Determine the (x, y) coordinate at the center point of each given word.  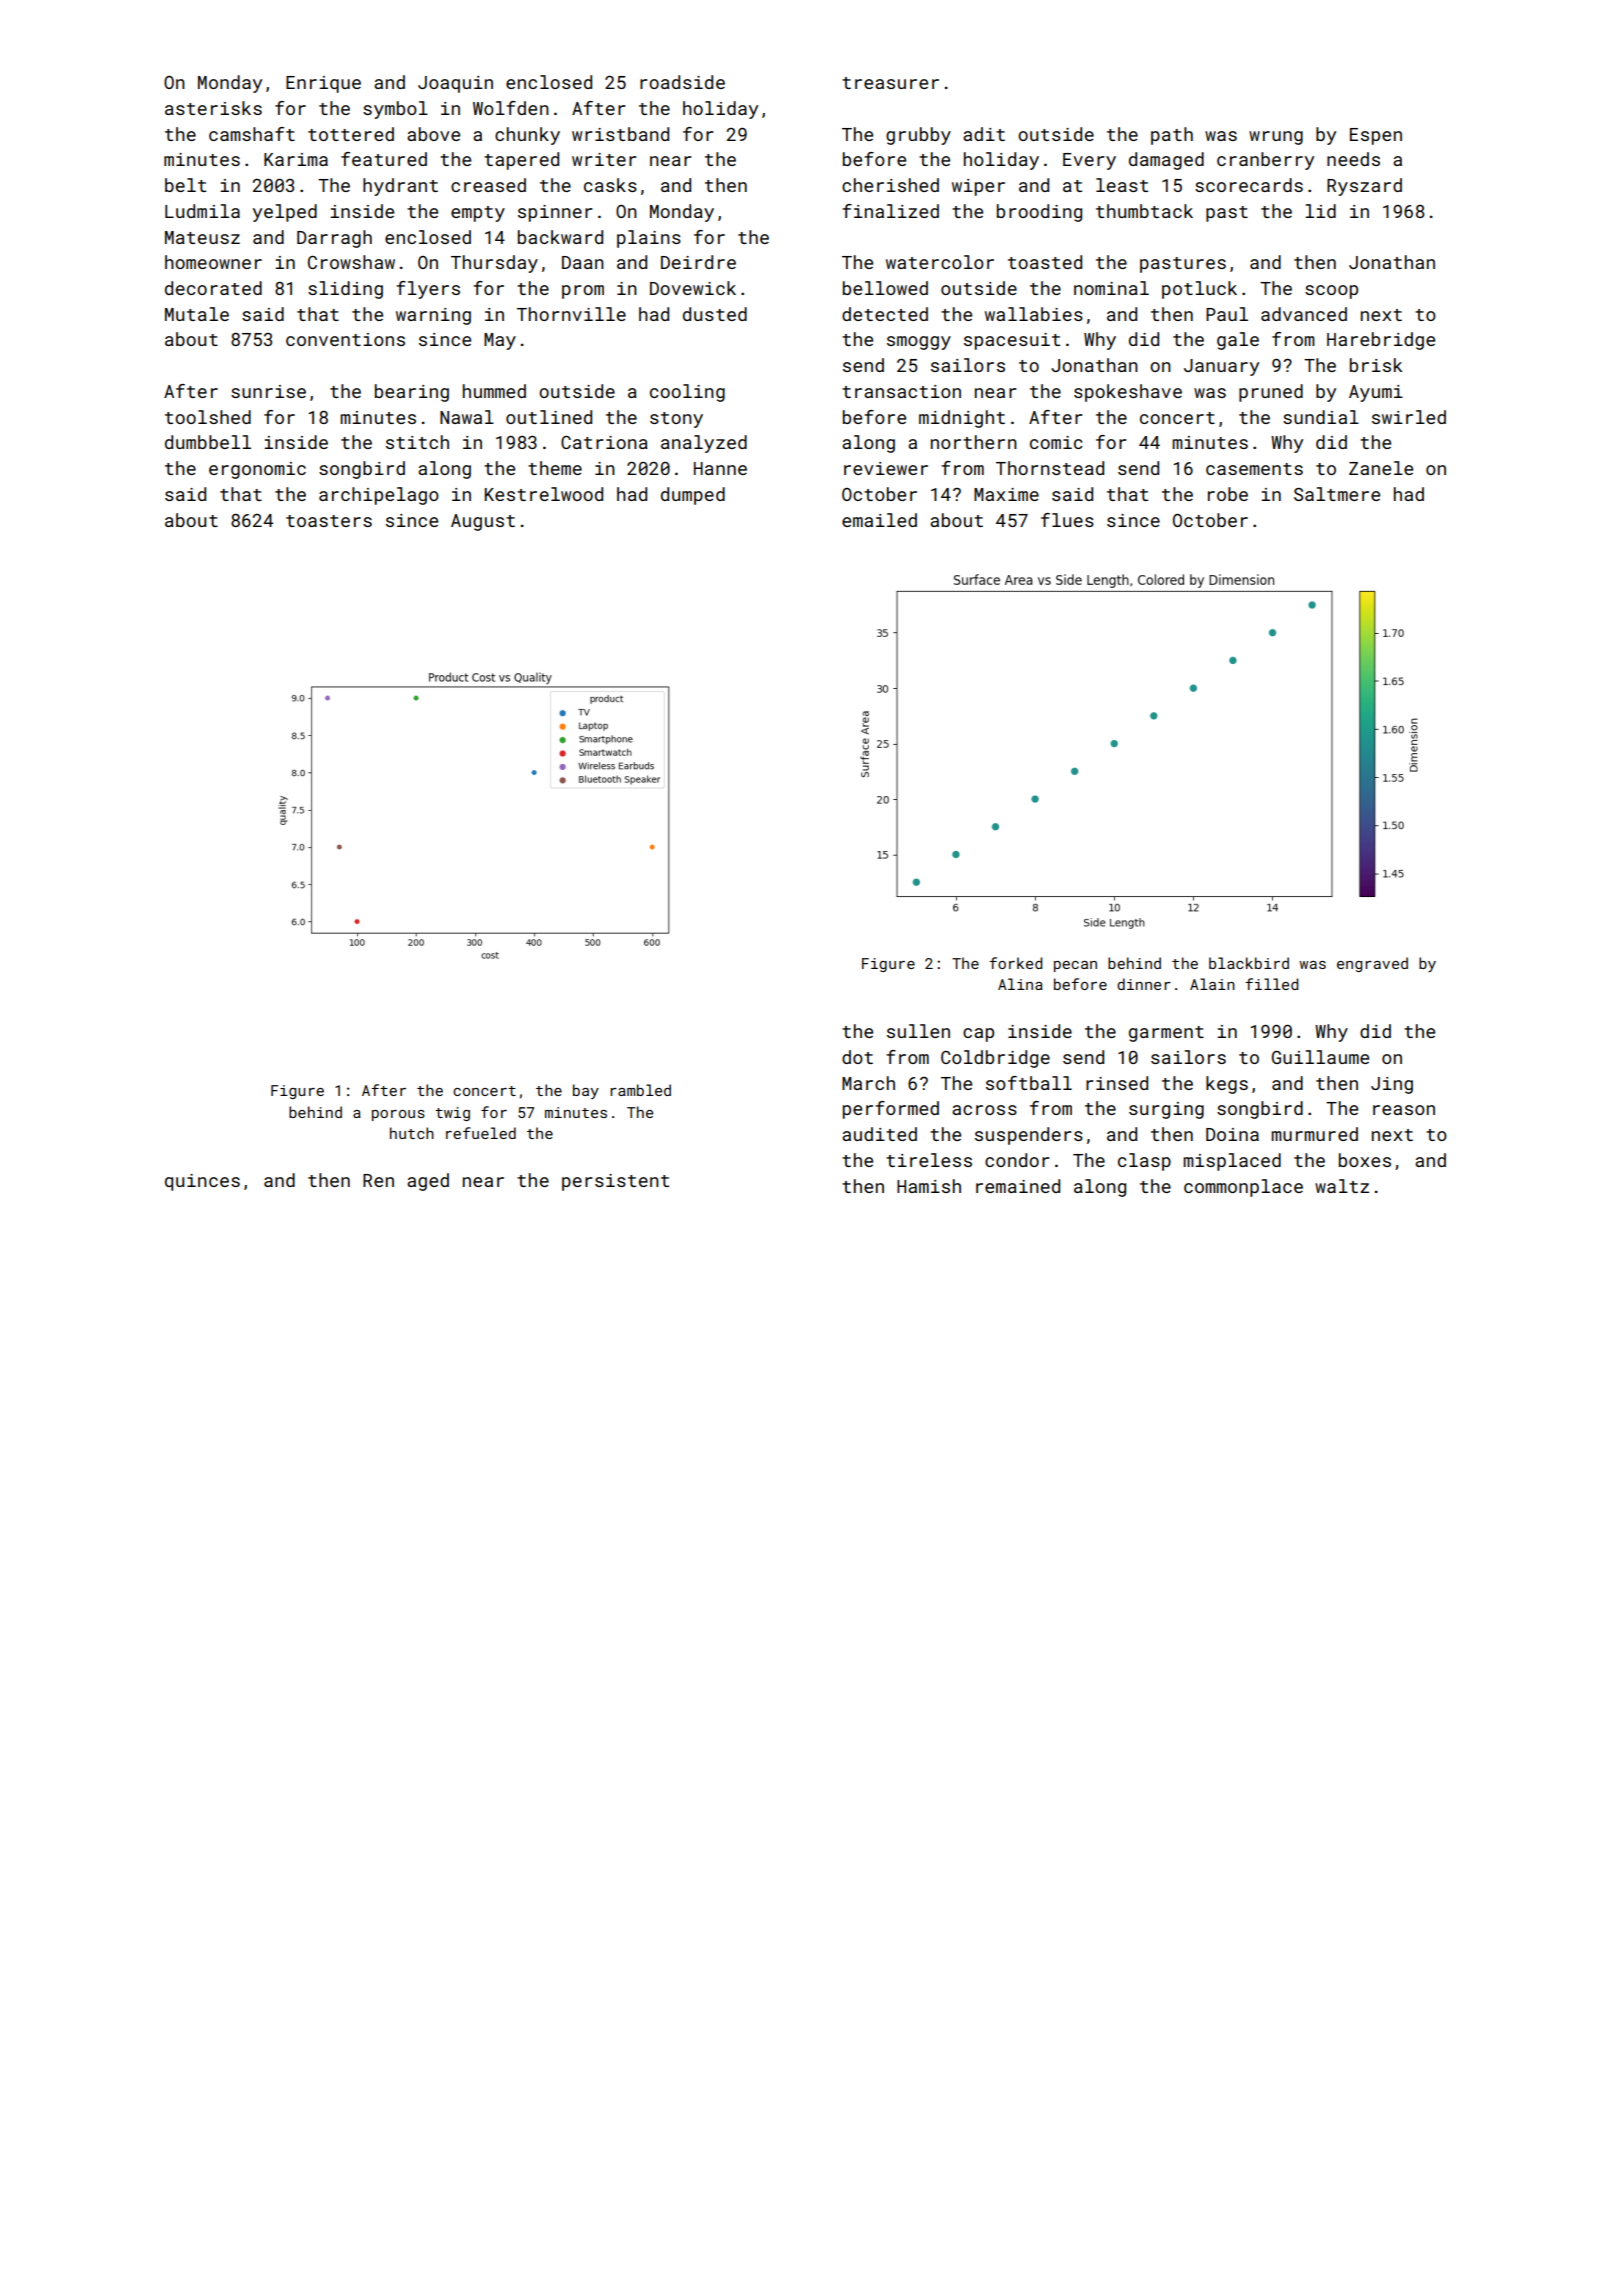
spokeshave (1128, 393)
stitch (417, 442)
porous (398, 1115)
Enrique (323, 84)
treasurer (890, 83)
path (1172, 136)
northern (974, 442)
